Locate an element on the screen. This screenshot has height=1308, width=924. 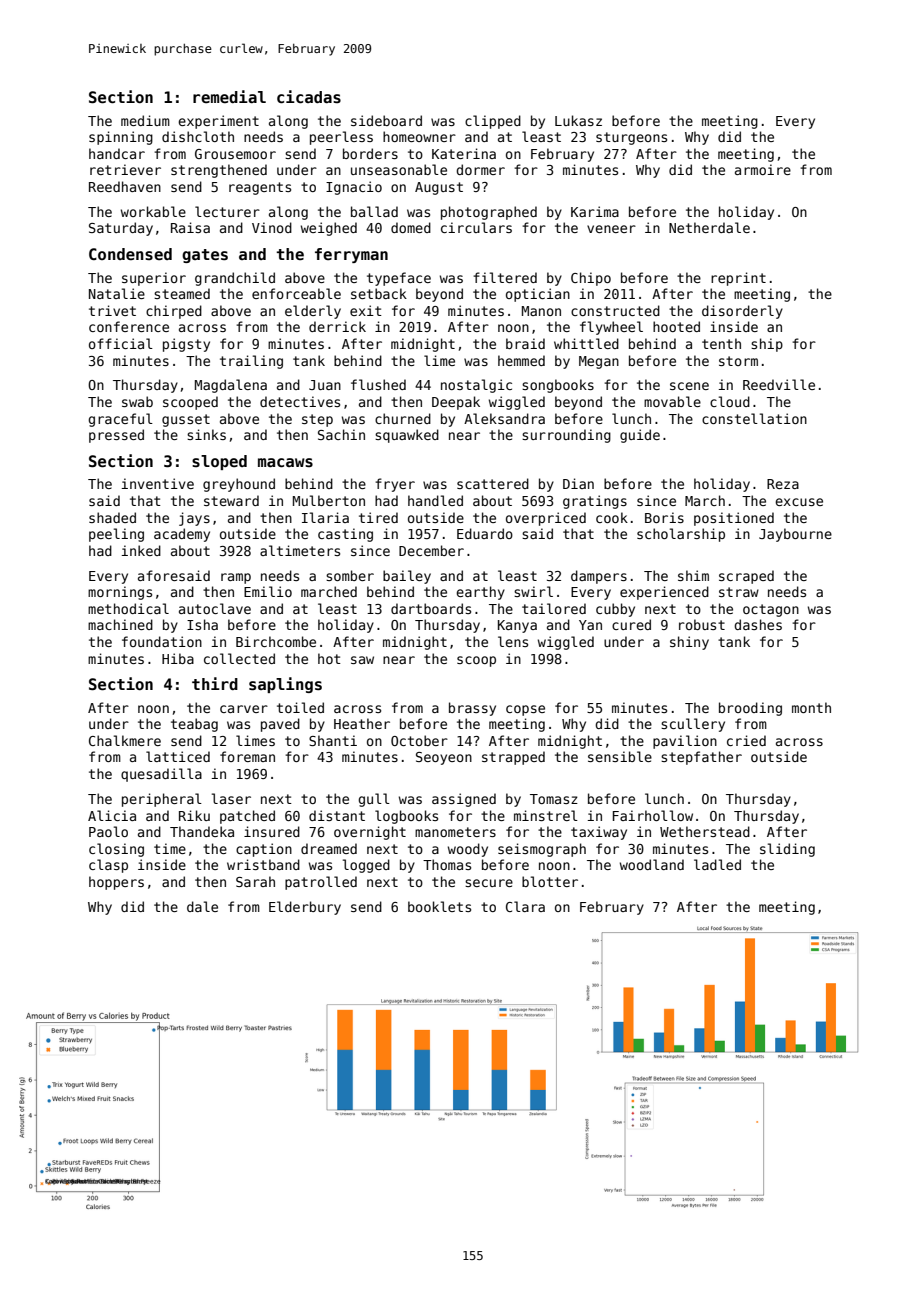
copse is located at coordinates (525, 710).
